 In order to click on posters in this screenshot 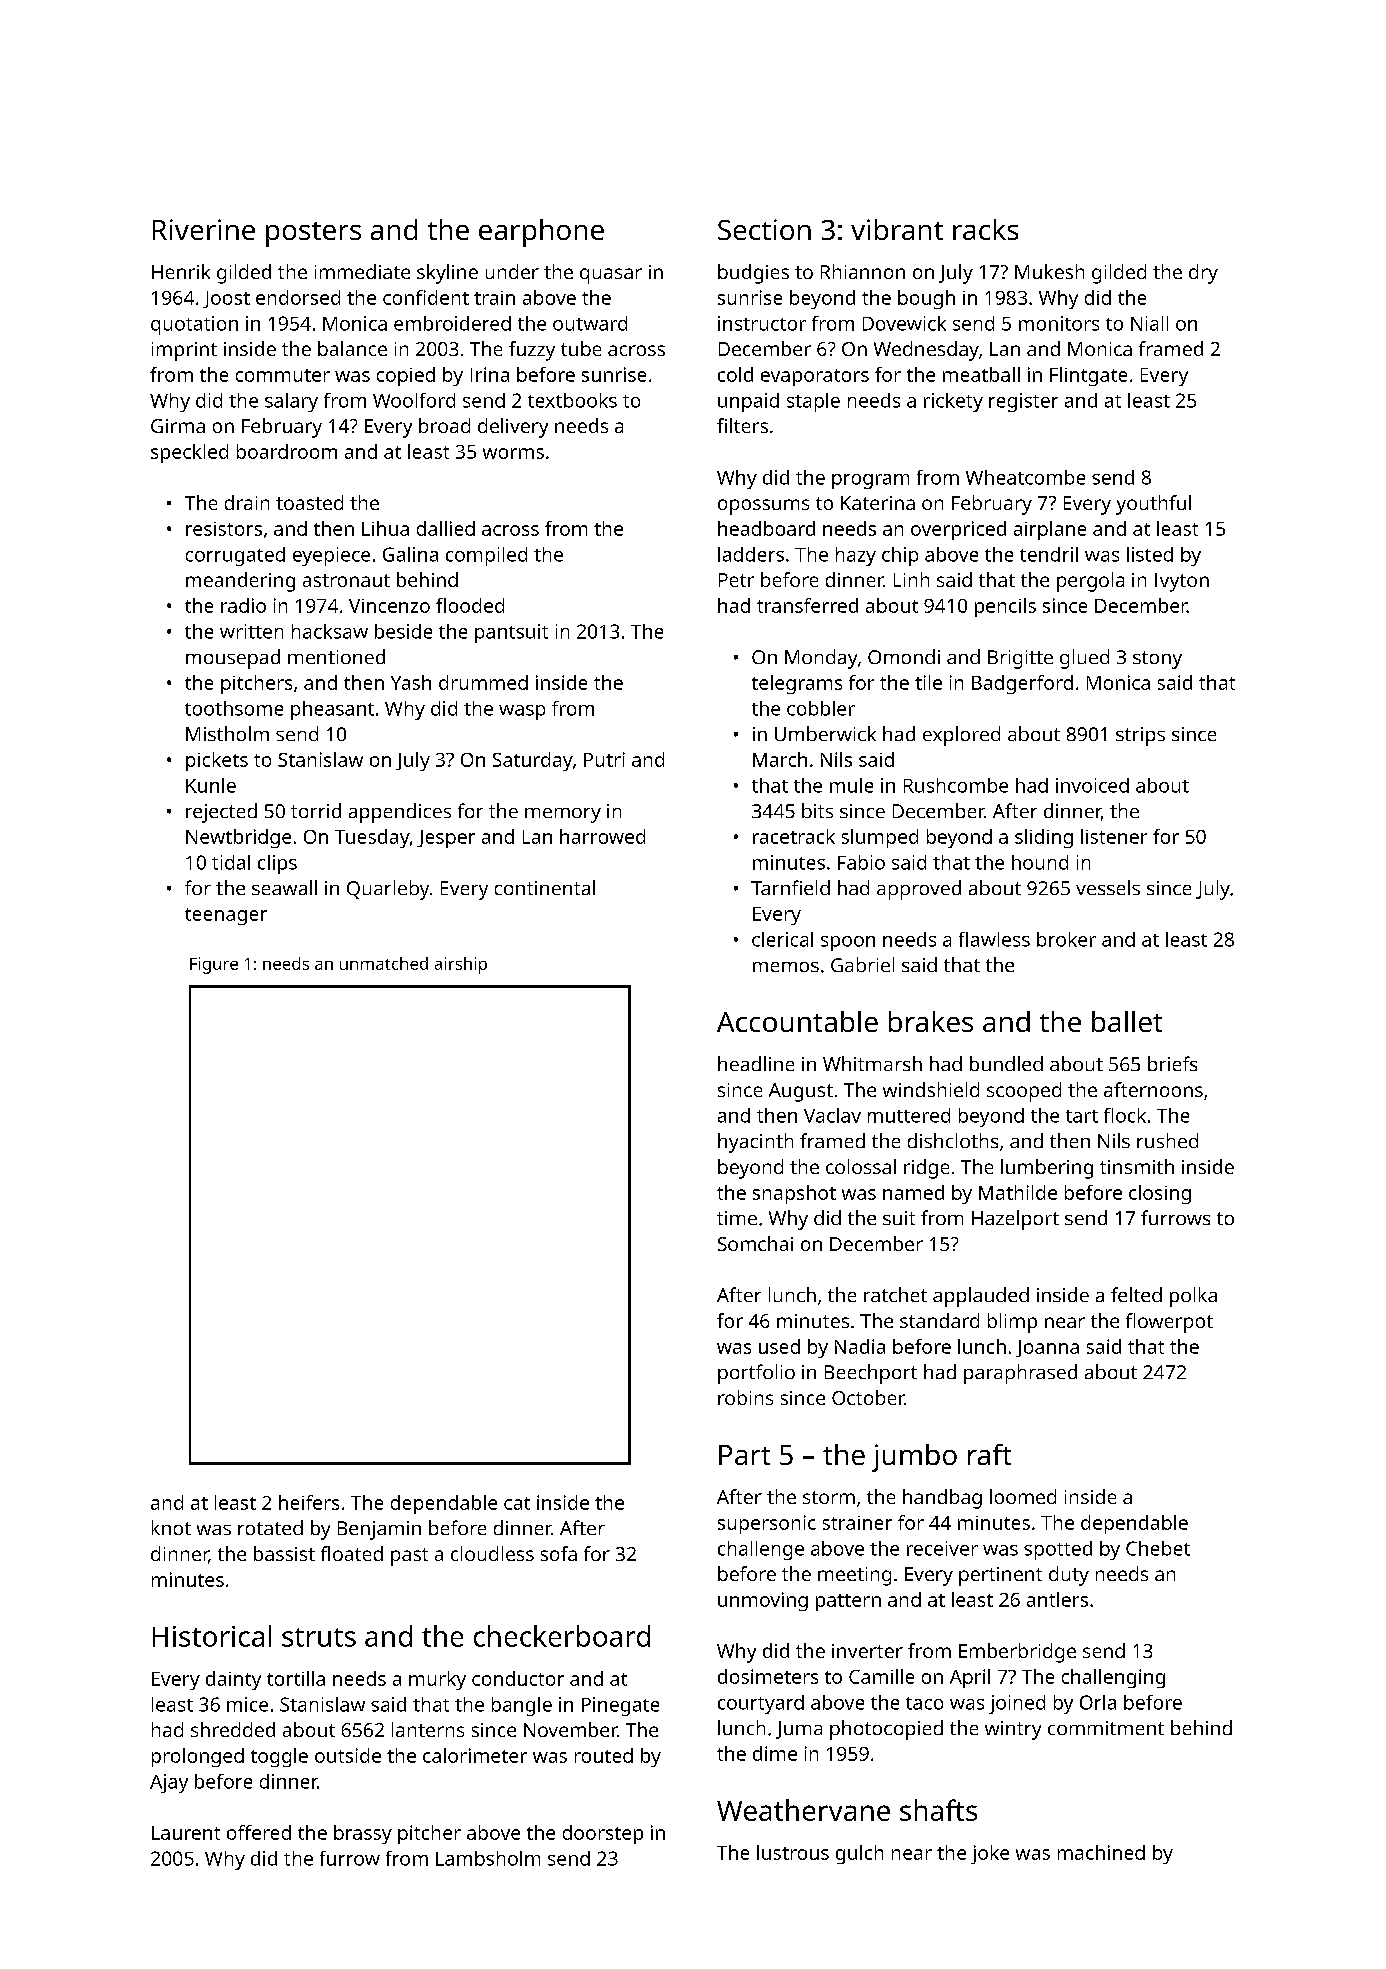, I will do `click(313, 234)`.
